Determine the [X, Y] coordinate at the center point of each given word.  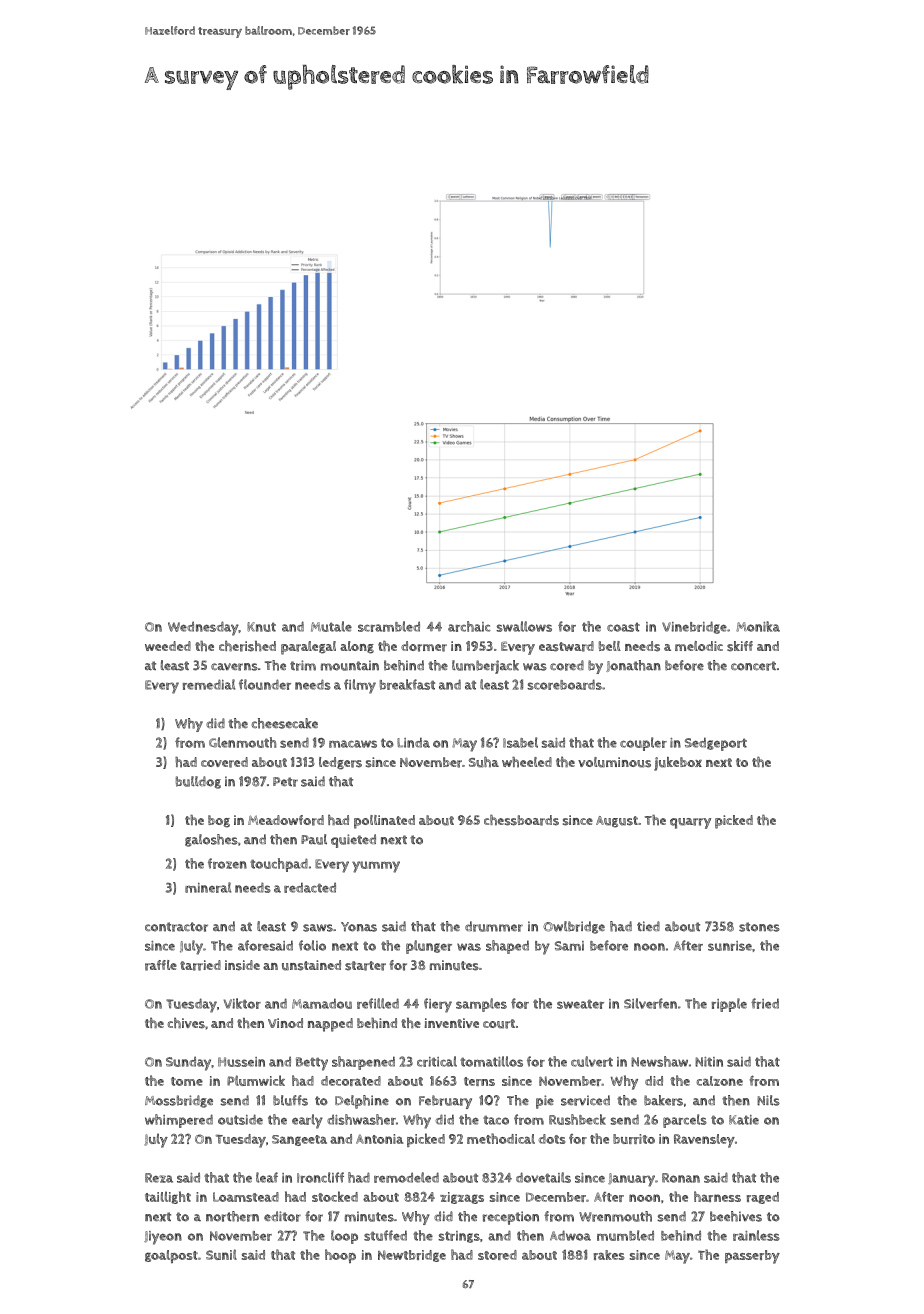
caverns [234, 667]
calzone [719, 1081]
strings [459, 1237]
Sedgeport [716, 744]
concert [753, 666]
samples [481, 1005]
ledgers [340, 763]
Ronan [681, 1178]
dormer [424, 646]
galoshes [211, 840]
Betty [312, 1064]
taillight [168, 1197]
